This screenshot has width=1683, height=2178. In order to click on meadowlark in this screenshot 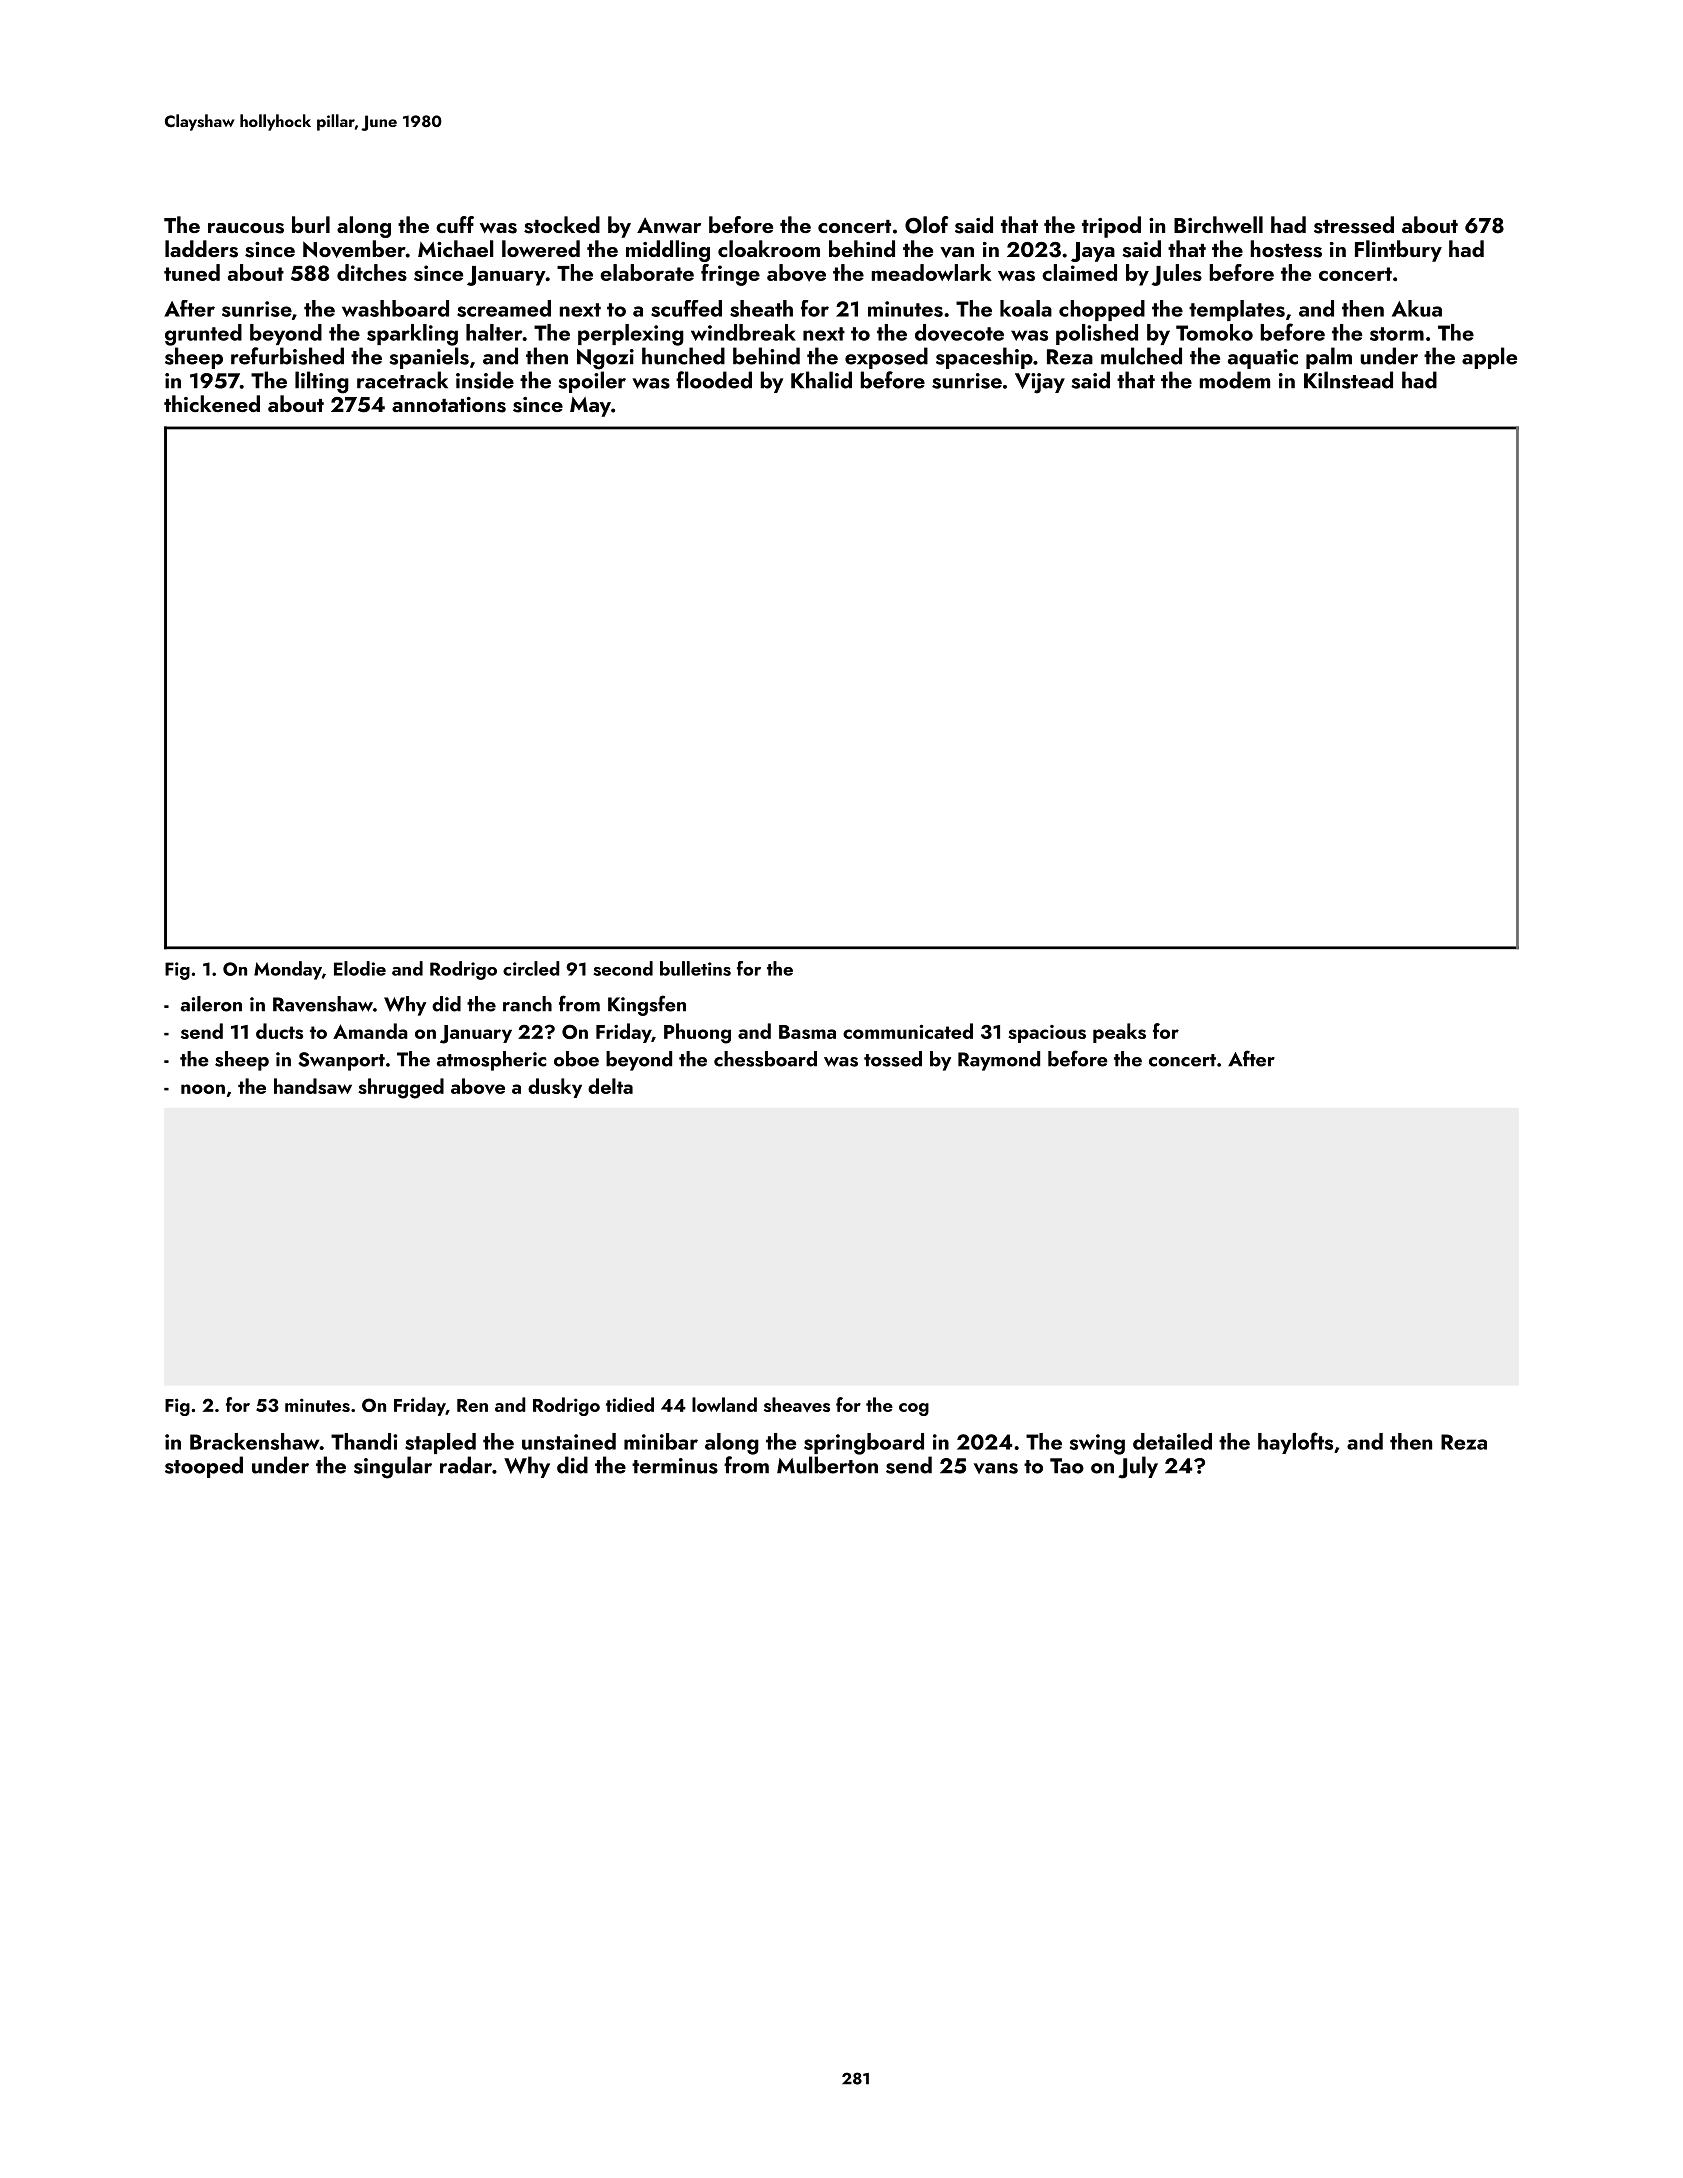, I will do `click(931, 272)`.
